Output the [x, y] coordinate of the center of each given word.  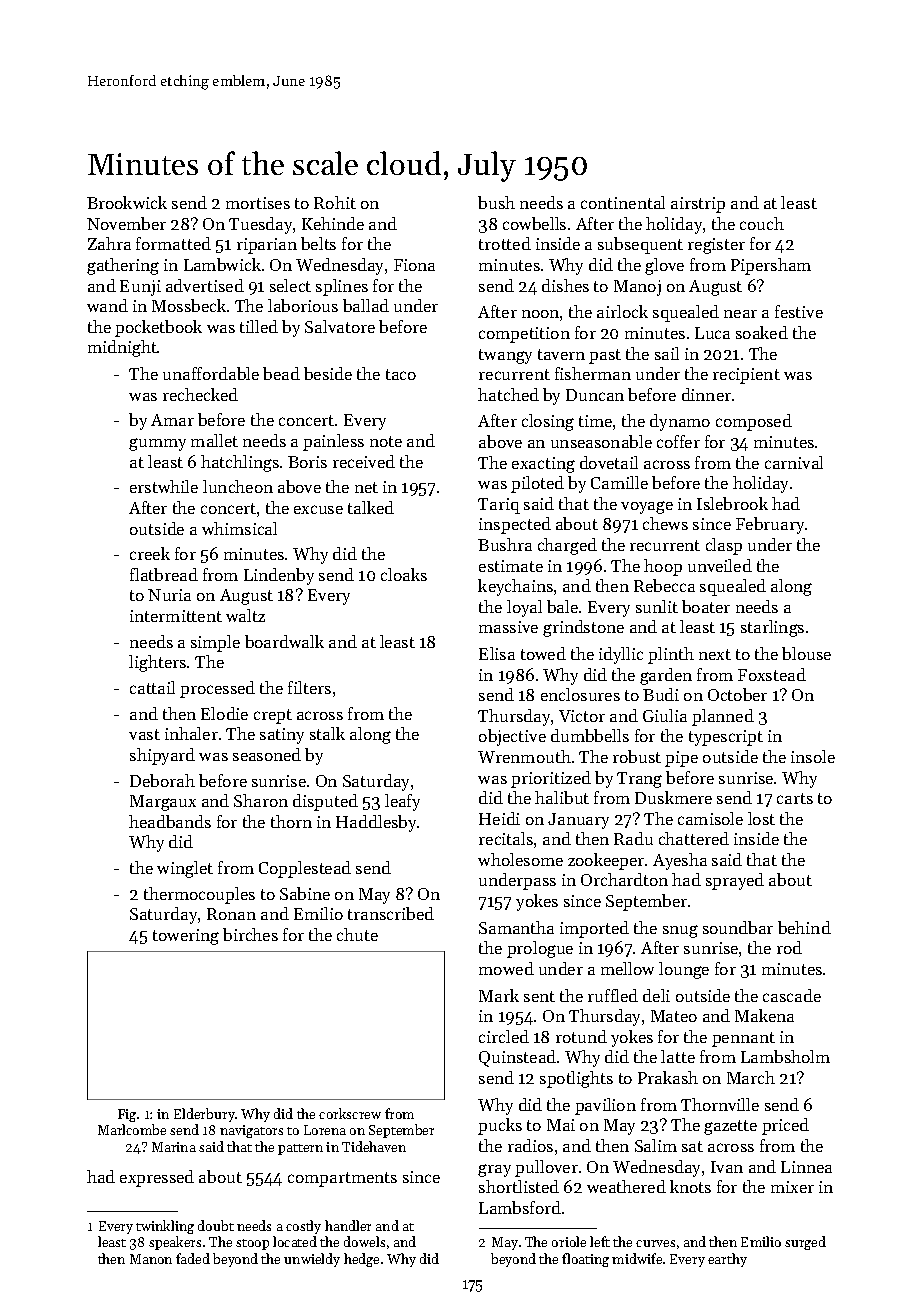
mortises [258, 203]
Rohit [335, 202]
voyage [647, 507]
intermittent [176, 616]
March [751, 1077]
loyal [524, 608]
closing [548, 422]
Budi [661, 694]
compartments [342, 1179]
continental [623, 202]
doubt [216, 1225]
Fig [127, 1115]
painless [333, 442]
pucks [500, 1126]
